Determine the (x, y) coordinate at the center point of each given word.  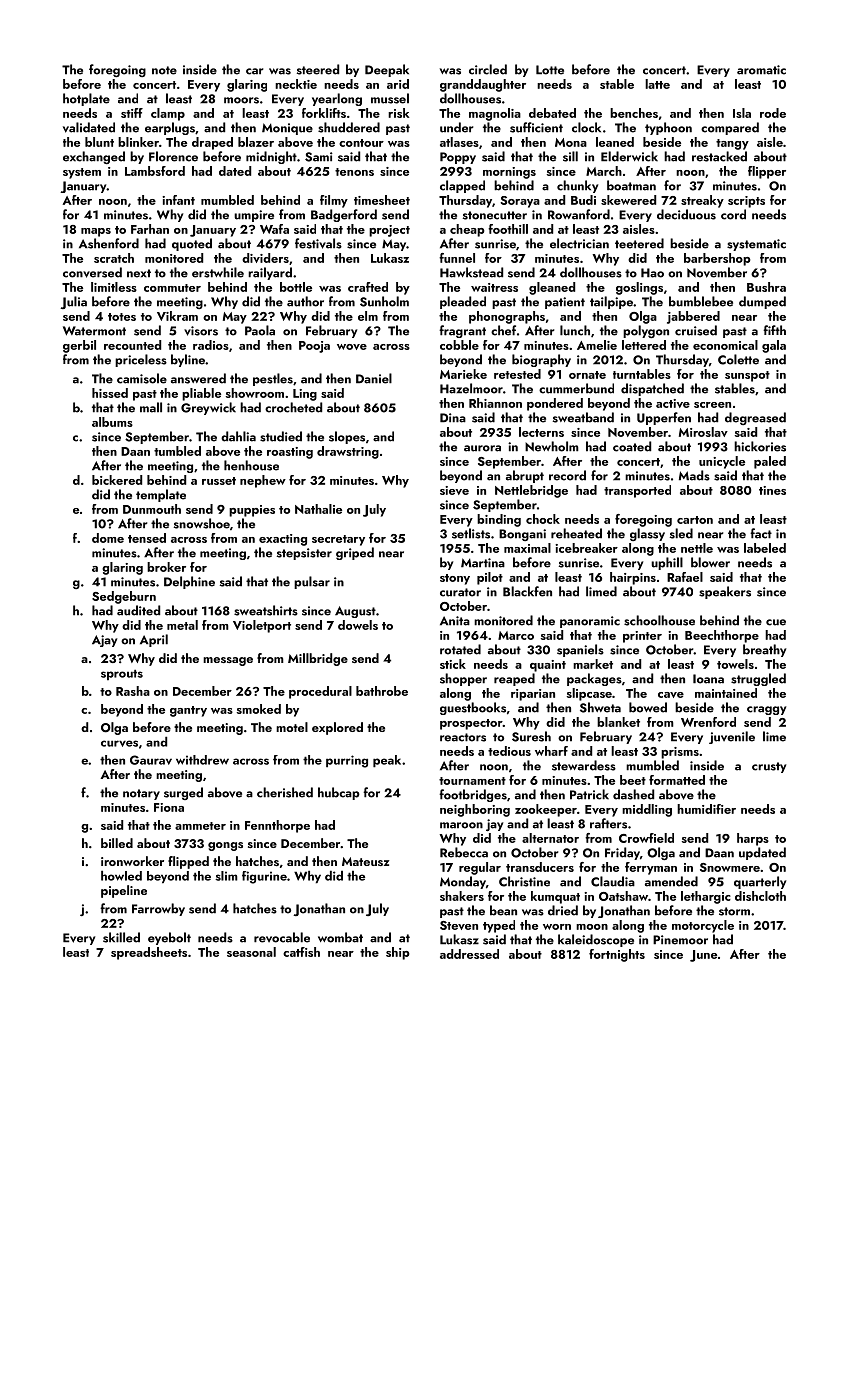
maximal (527, 548)
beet (633, 780)
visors (201, 331)
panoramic (590, 622)
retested (517, 374)
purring (347, 761)
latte (657, 84)
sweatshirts (266, 610)
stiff (132, 113)
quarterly (760, 882)
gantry (188, 711)
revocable (282, 937)
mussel (390, 98)
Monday (463, 882)
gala (774, 346)
